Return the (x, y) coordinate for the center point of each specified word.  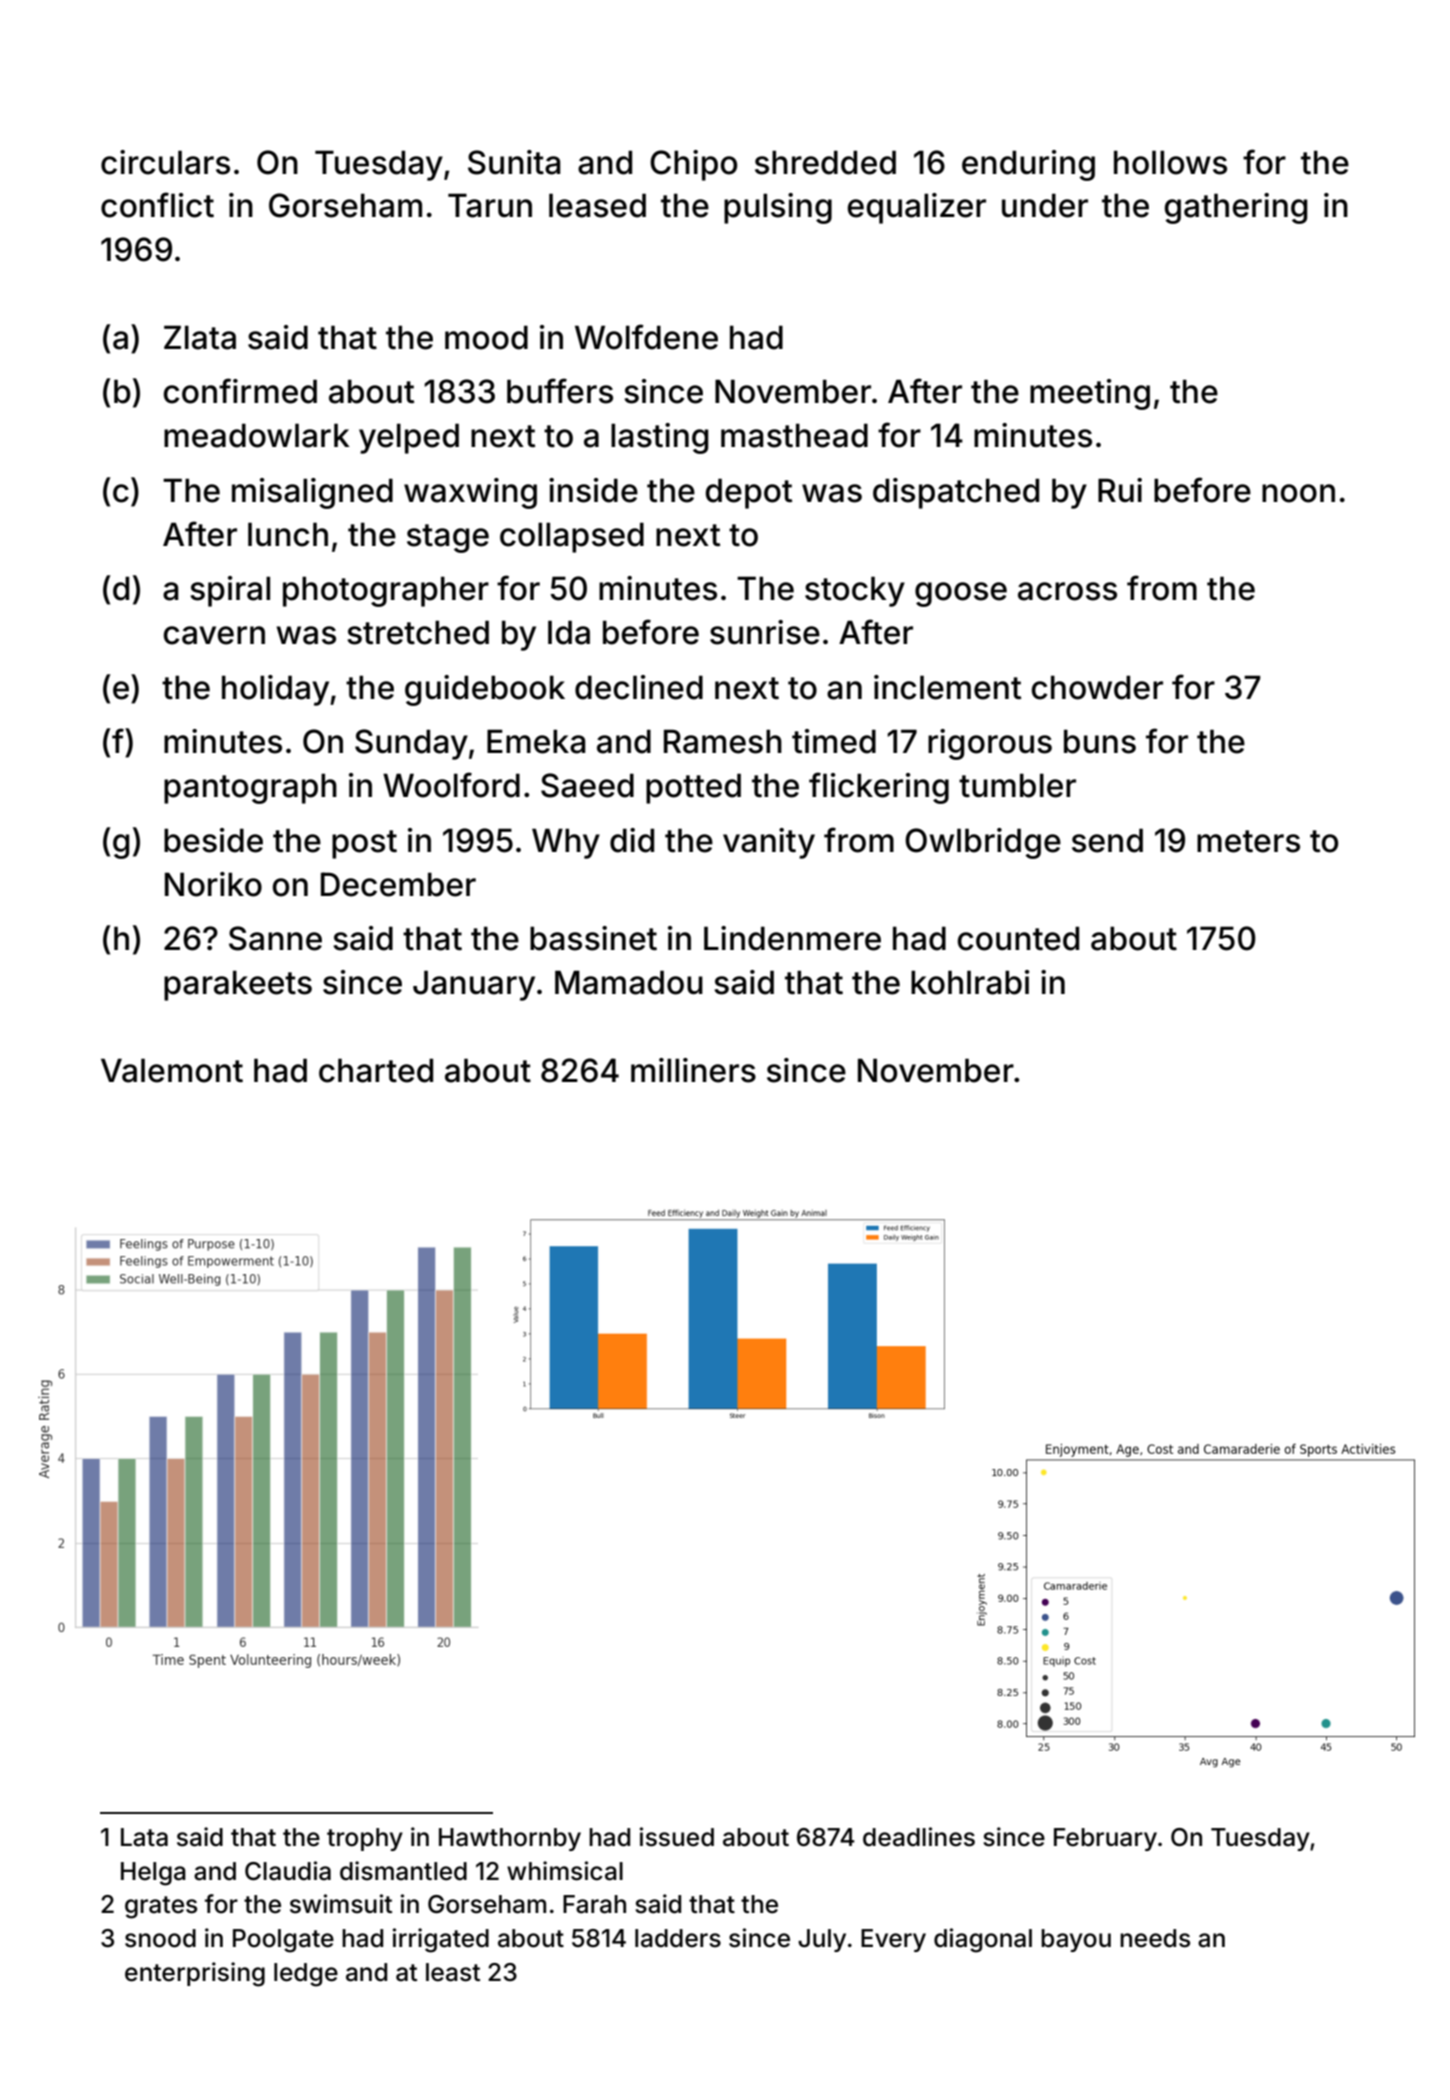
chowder (1097, 687)
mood (486, 337)
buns (1100, 741)
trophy (365, 1839)
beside (213, 840)
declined (639, 687)
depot (748, 493)
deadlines (919, 1837)
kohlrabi (970, 982)
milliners (693, 1070)
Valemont (172, 1070)
